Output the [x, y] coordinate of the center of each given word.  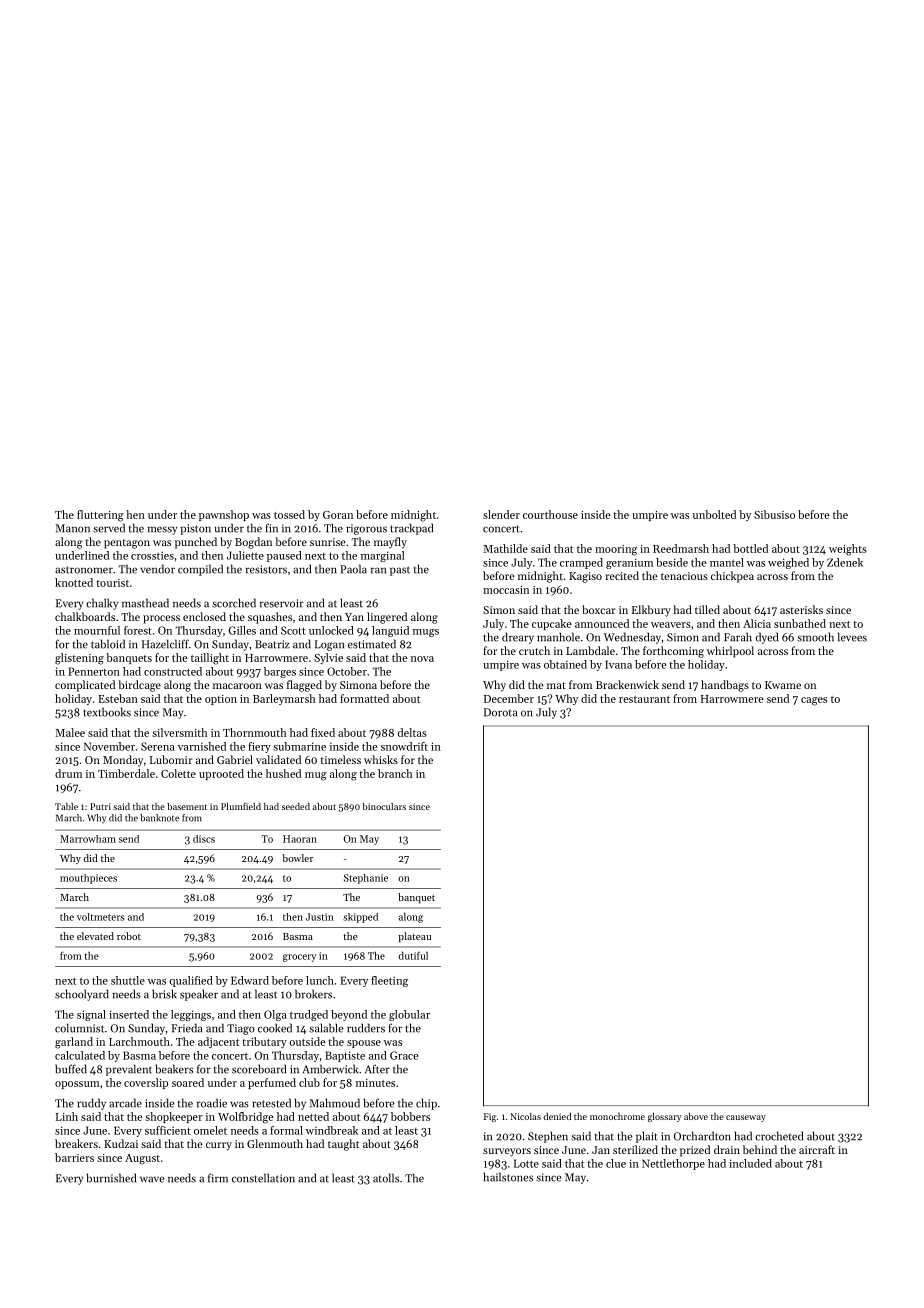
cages [814, 701]
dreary [518, 638]
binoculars [384, 806]
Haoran [300, 839]
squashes [270, 618]
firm [218, 1178]
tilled [707, 609]
